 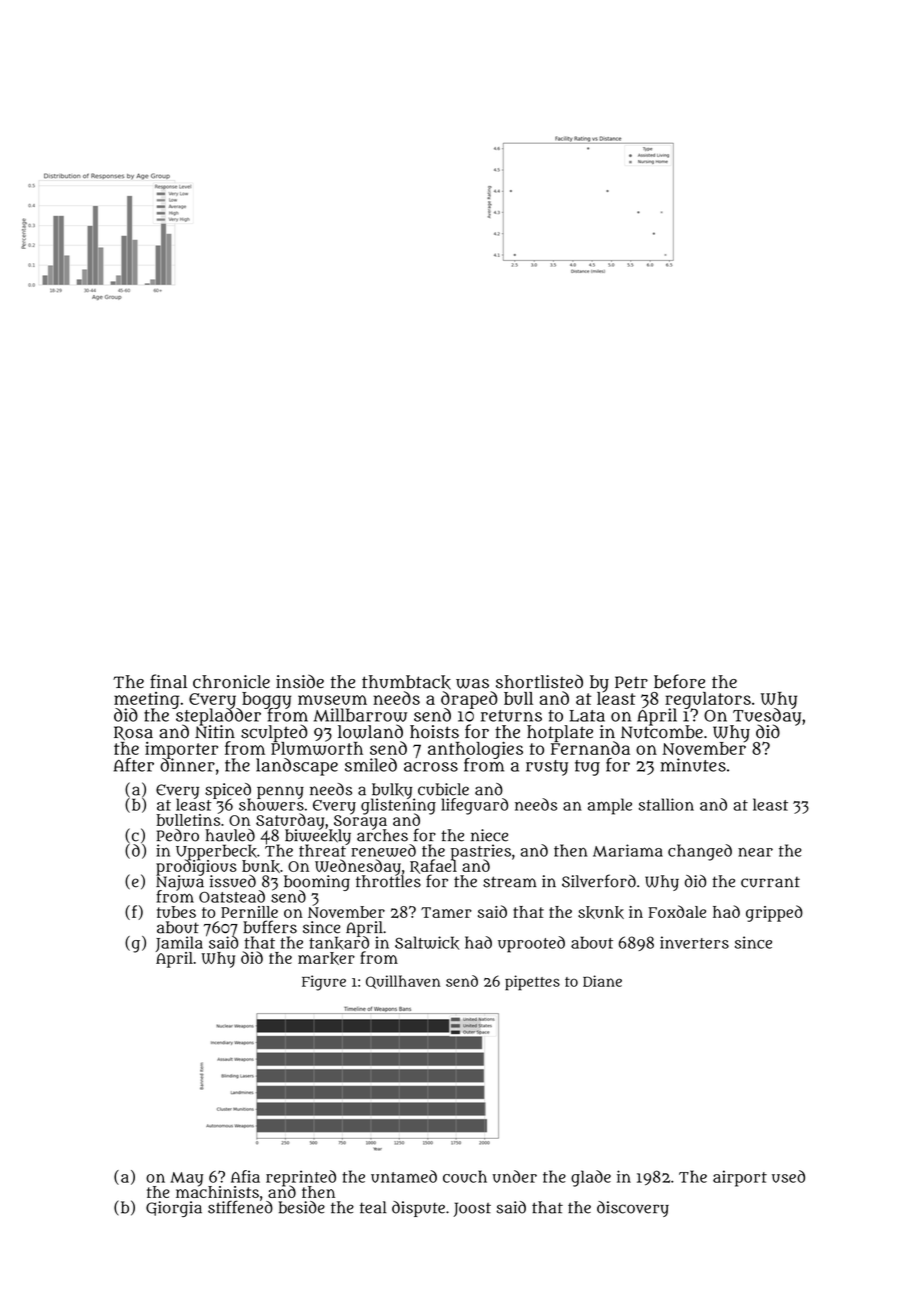 What do you see at coordinates (591, 1178) in the screenshot?
I see `glade` at bounding box center [591, 1178].
